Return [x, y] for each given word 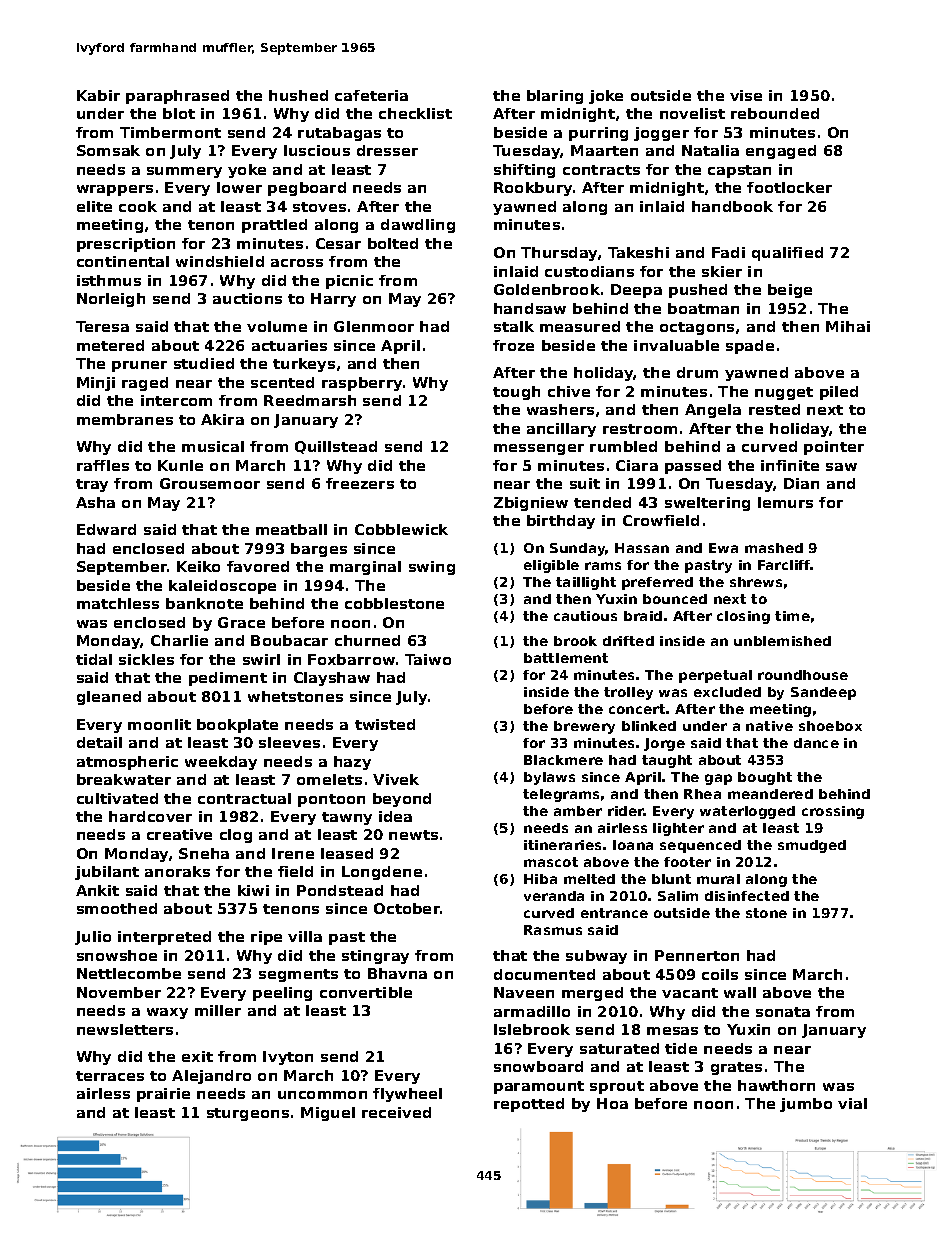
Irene [293, 853]
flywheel [407, 1095]
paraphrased [177, 97]
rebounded [775, 113]
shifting [524, 171]
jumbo [806, 1105]
